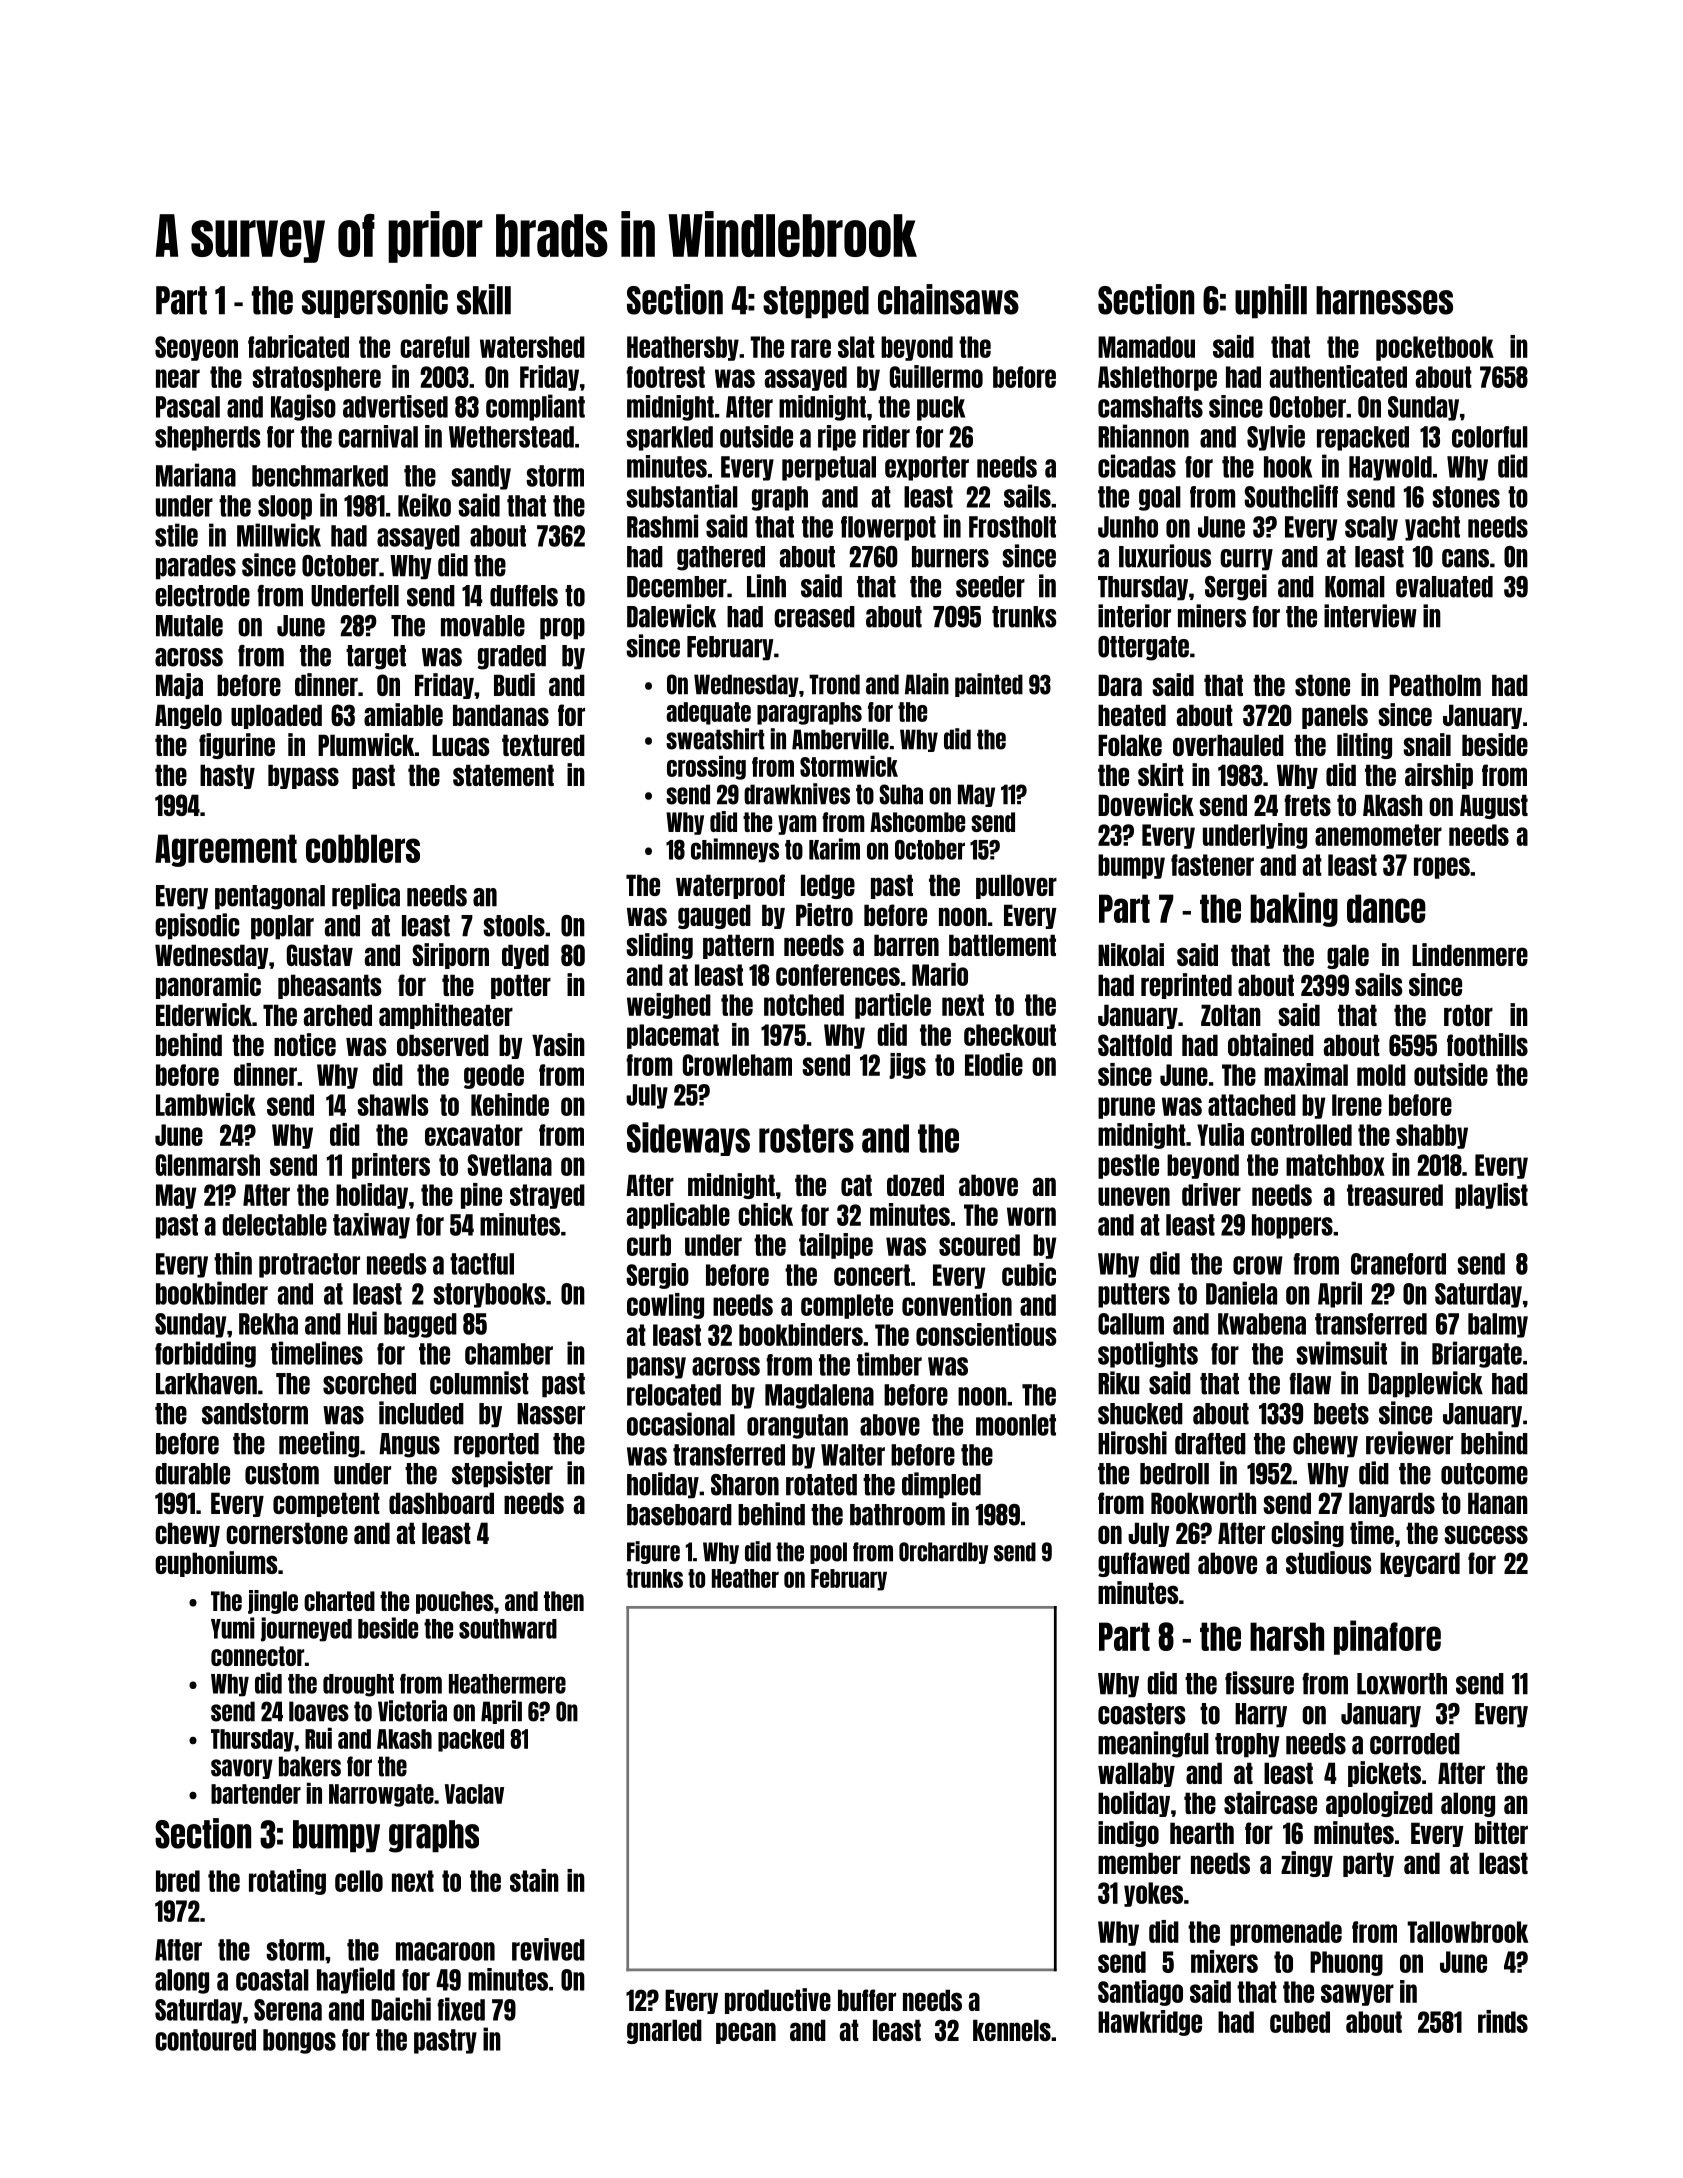 The width and height of the page is (1683, 2178). Describe the element at coordinates (816, 302) in the page. I see `stepped` at that location.
